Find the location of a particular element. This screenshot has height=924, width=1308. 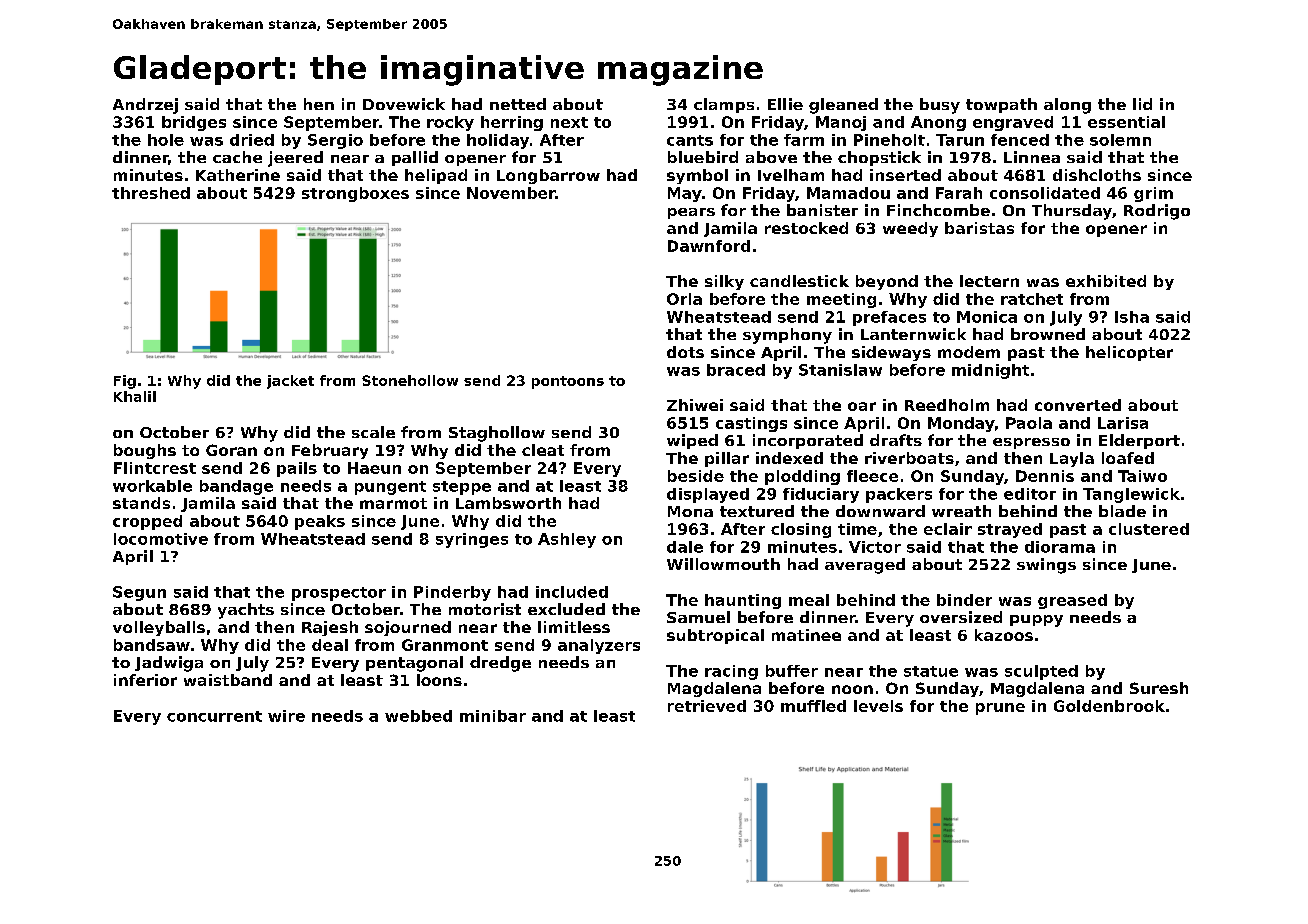

hole is located at coordinates (166, 140).
